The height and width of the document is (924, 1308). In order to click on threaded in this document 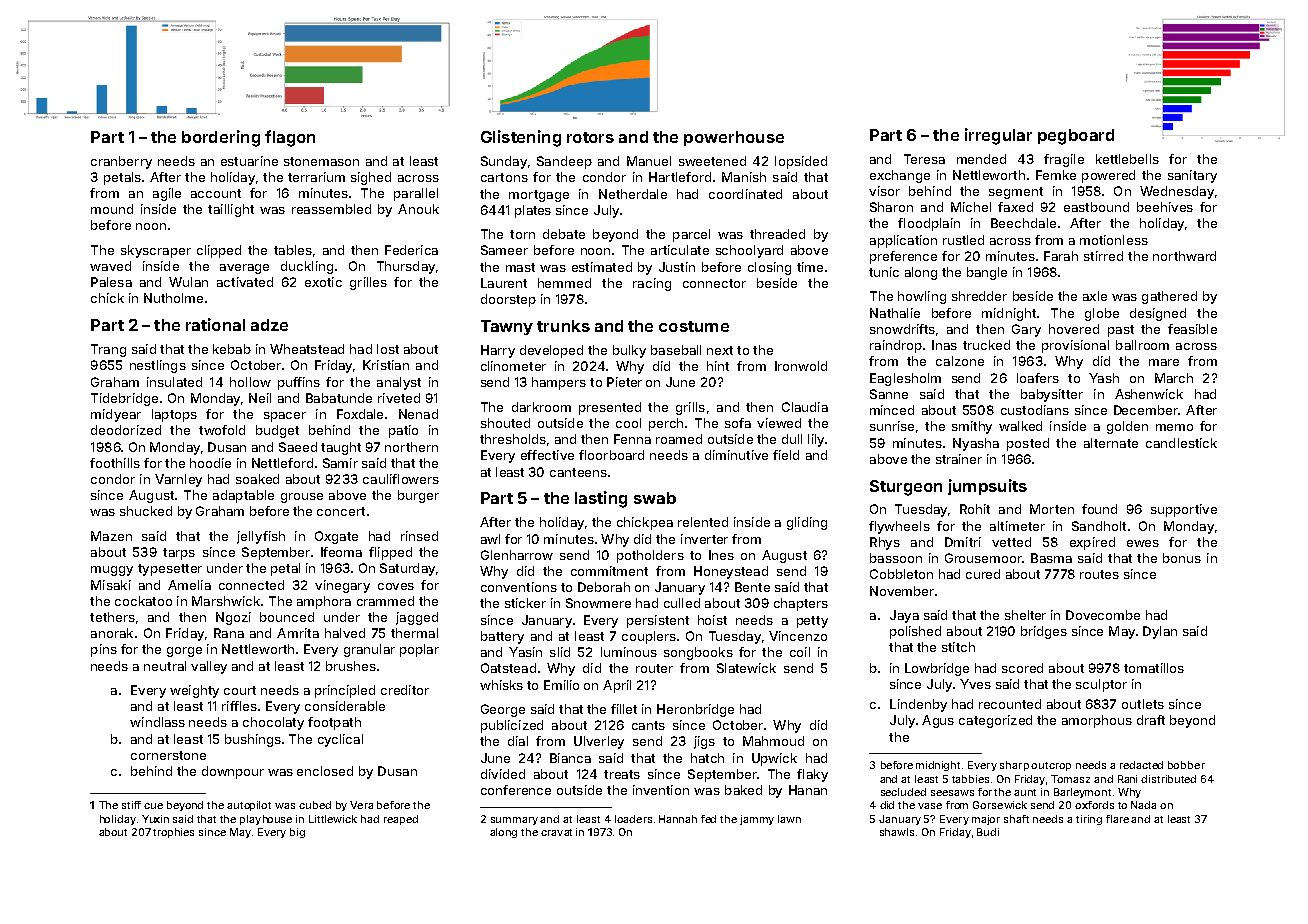, I will do `click(777, 234)`.
